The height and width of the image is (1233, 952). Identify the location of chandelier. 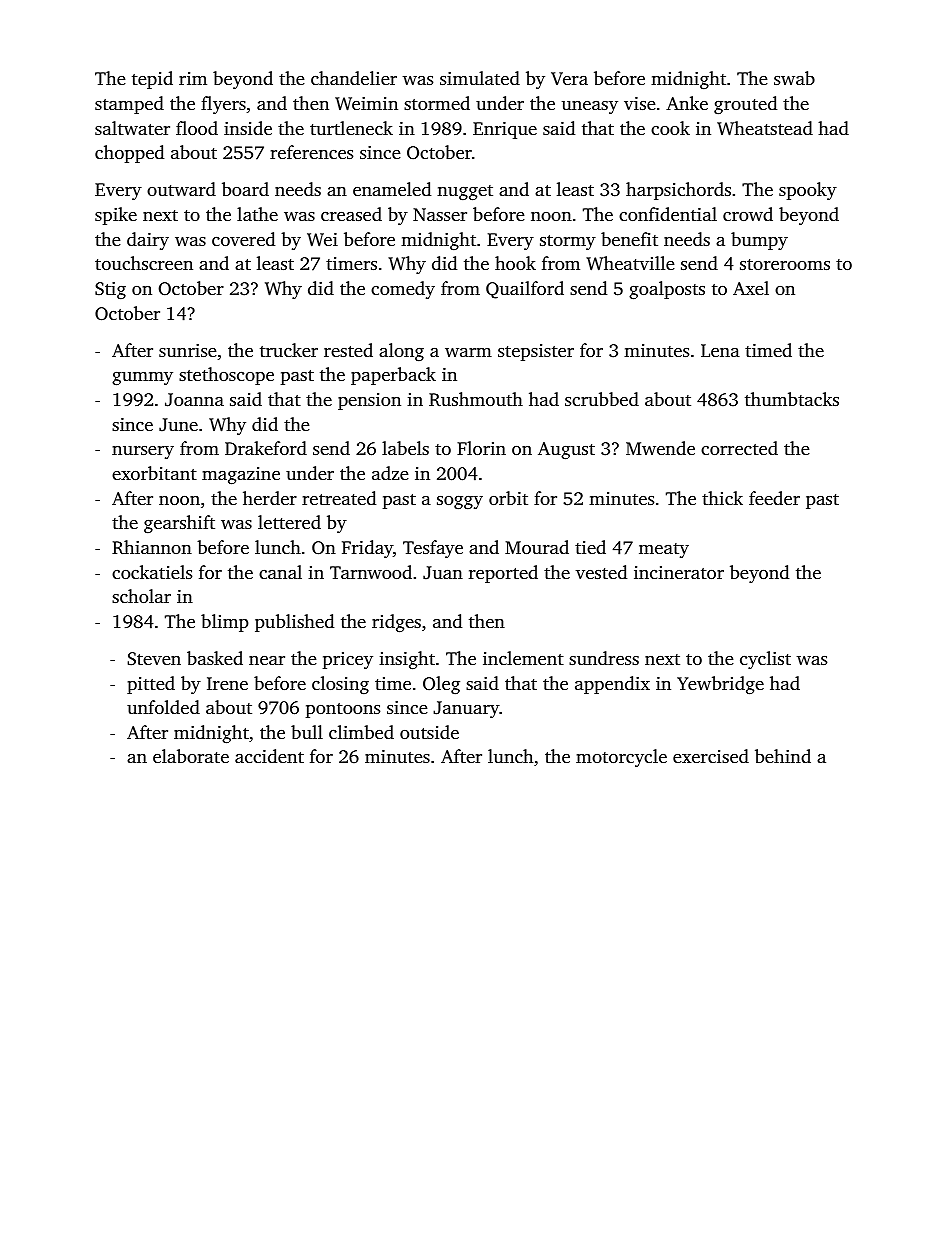
(354, 78).
